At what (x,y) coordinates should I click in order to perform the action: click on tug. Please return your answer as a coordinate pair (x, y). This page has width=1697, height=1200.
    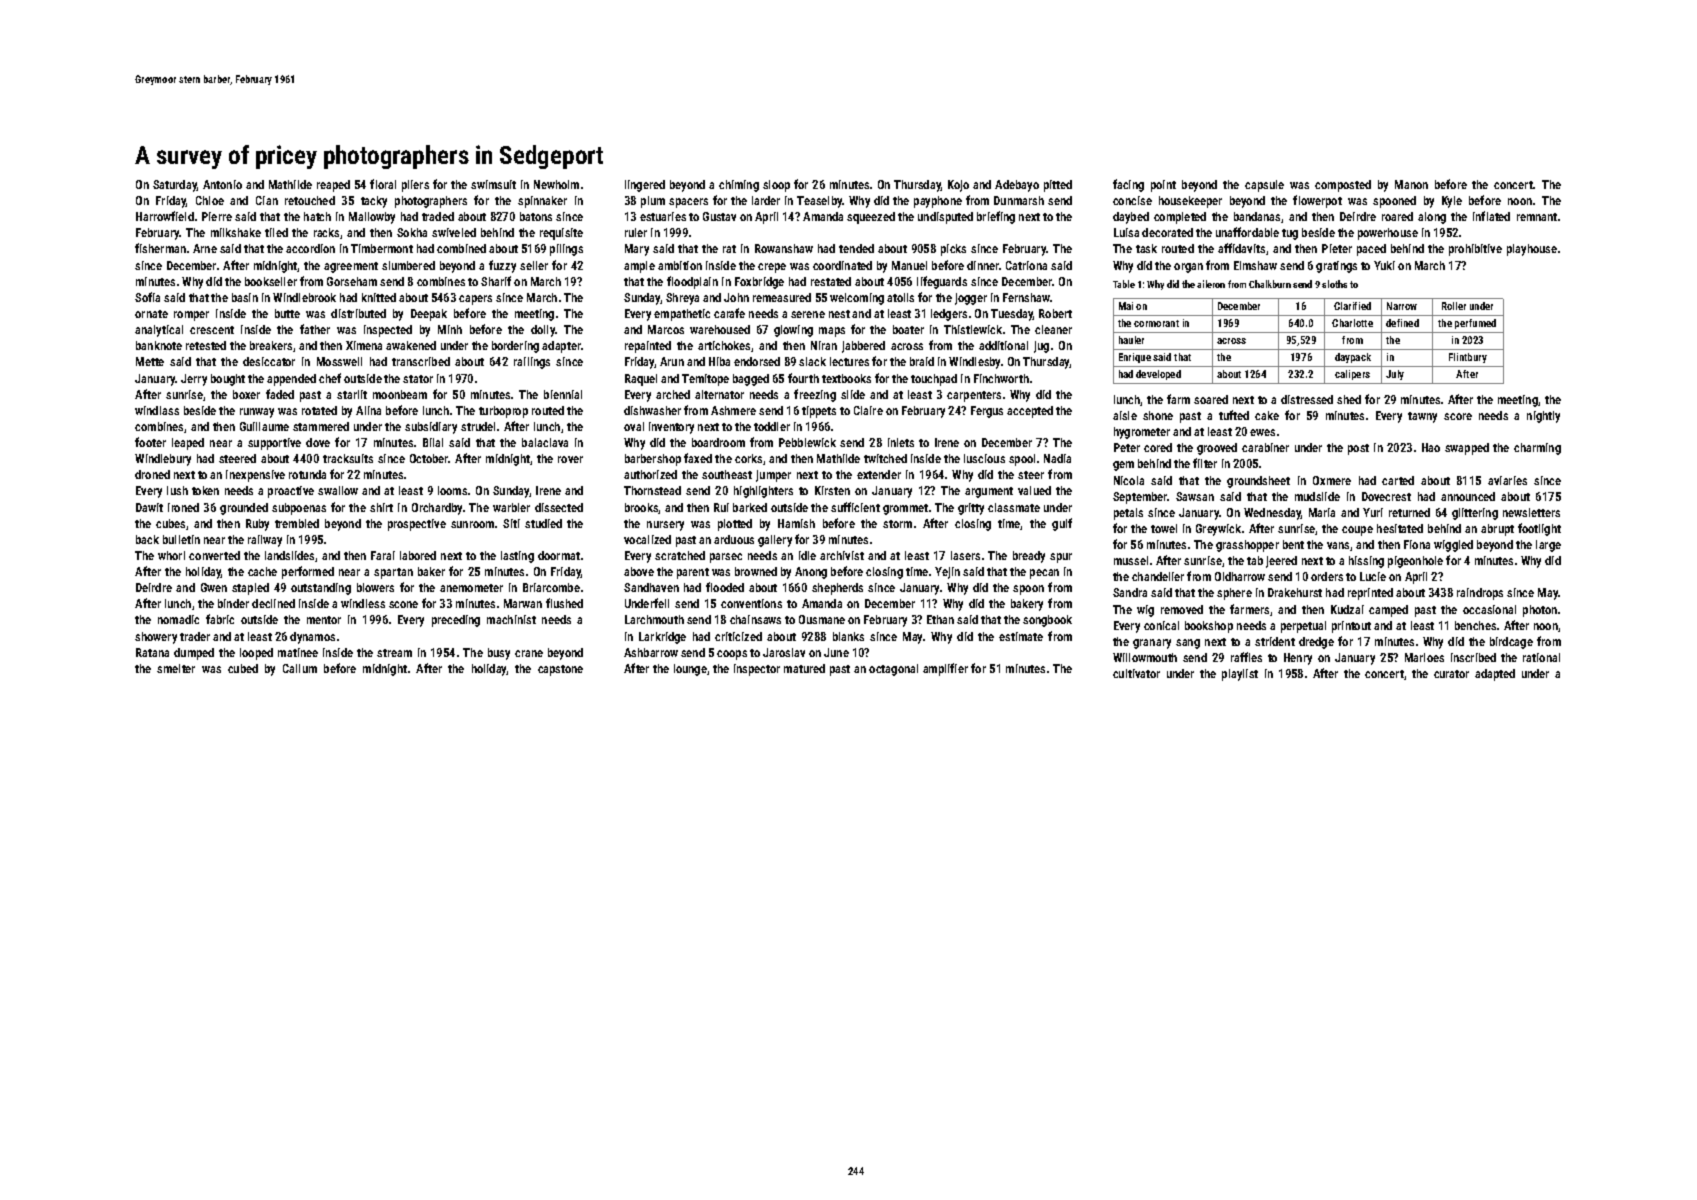
    Looking at the image, I should click on (1290, 234).
